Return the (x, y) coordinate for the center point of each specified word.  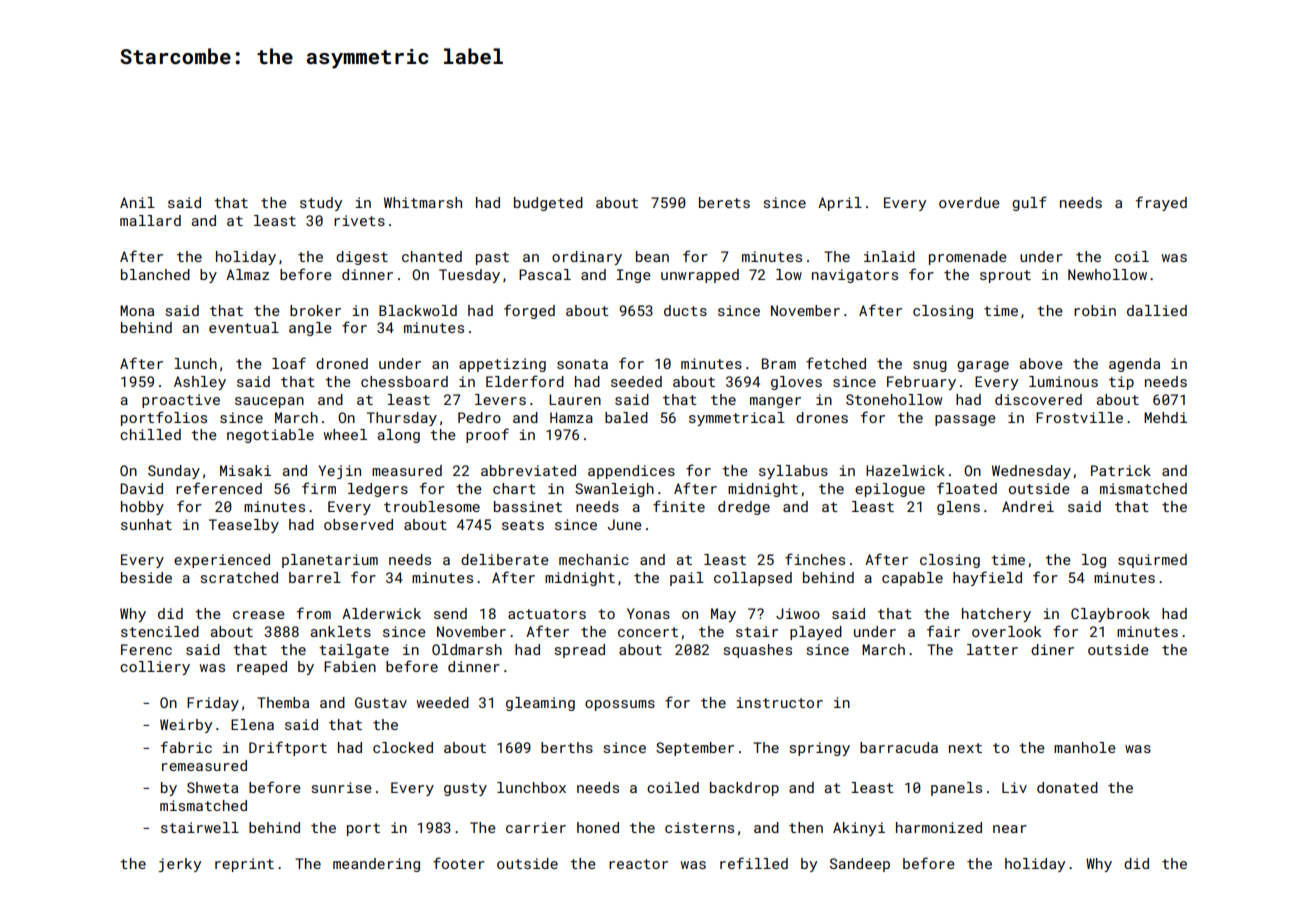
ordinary (587, 258)
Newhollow (1107, 274)
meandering (376, 865)
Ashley (200, 383)
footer (459, 863)
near (1010, 829)
